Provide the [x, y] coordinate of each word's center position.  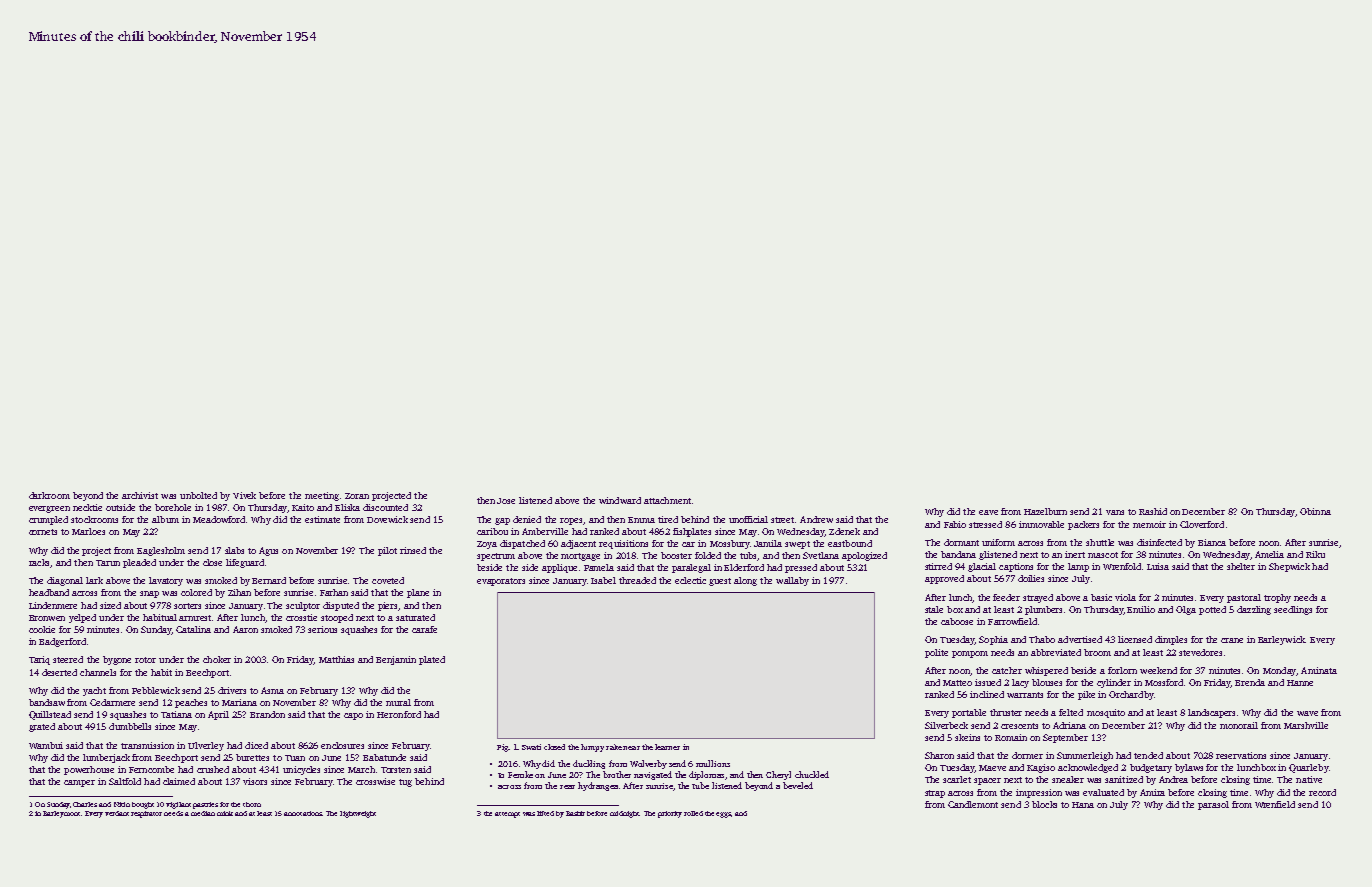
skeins [967, 737]
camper [79, 783]
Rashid [1153, 511]
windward [620, 500]
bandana [958, 554]
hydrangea [598, 786]
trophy [1277, 598]
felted [1071, 712]
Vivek [244, 495]
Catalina [193, 629]
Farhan [334, 592]
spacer [987, 781]
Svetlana [821, 555]
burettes [252, 757]
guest [720, 582]
